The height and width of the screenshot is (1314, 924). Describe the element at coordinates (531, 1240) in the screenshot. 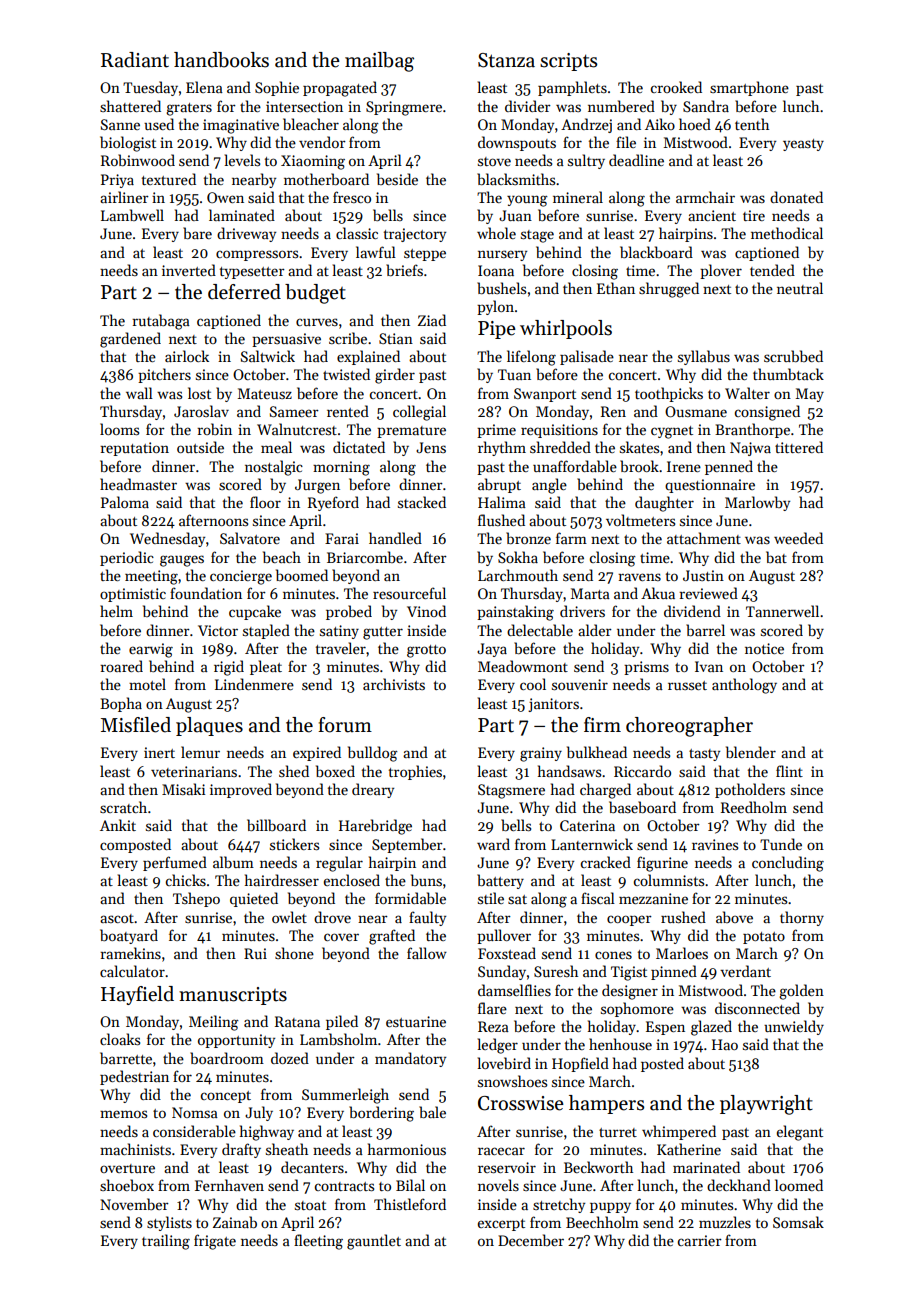

I see `December` at that location.
